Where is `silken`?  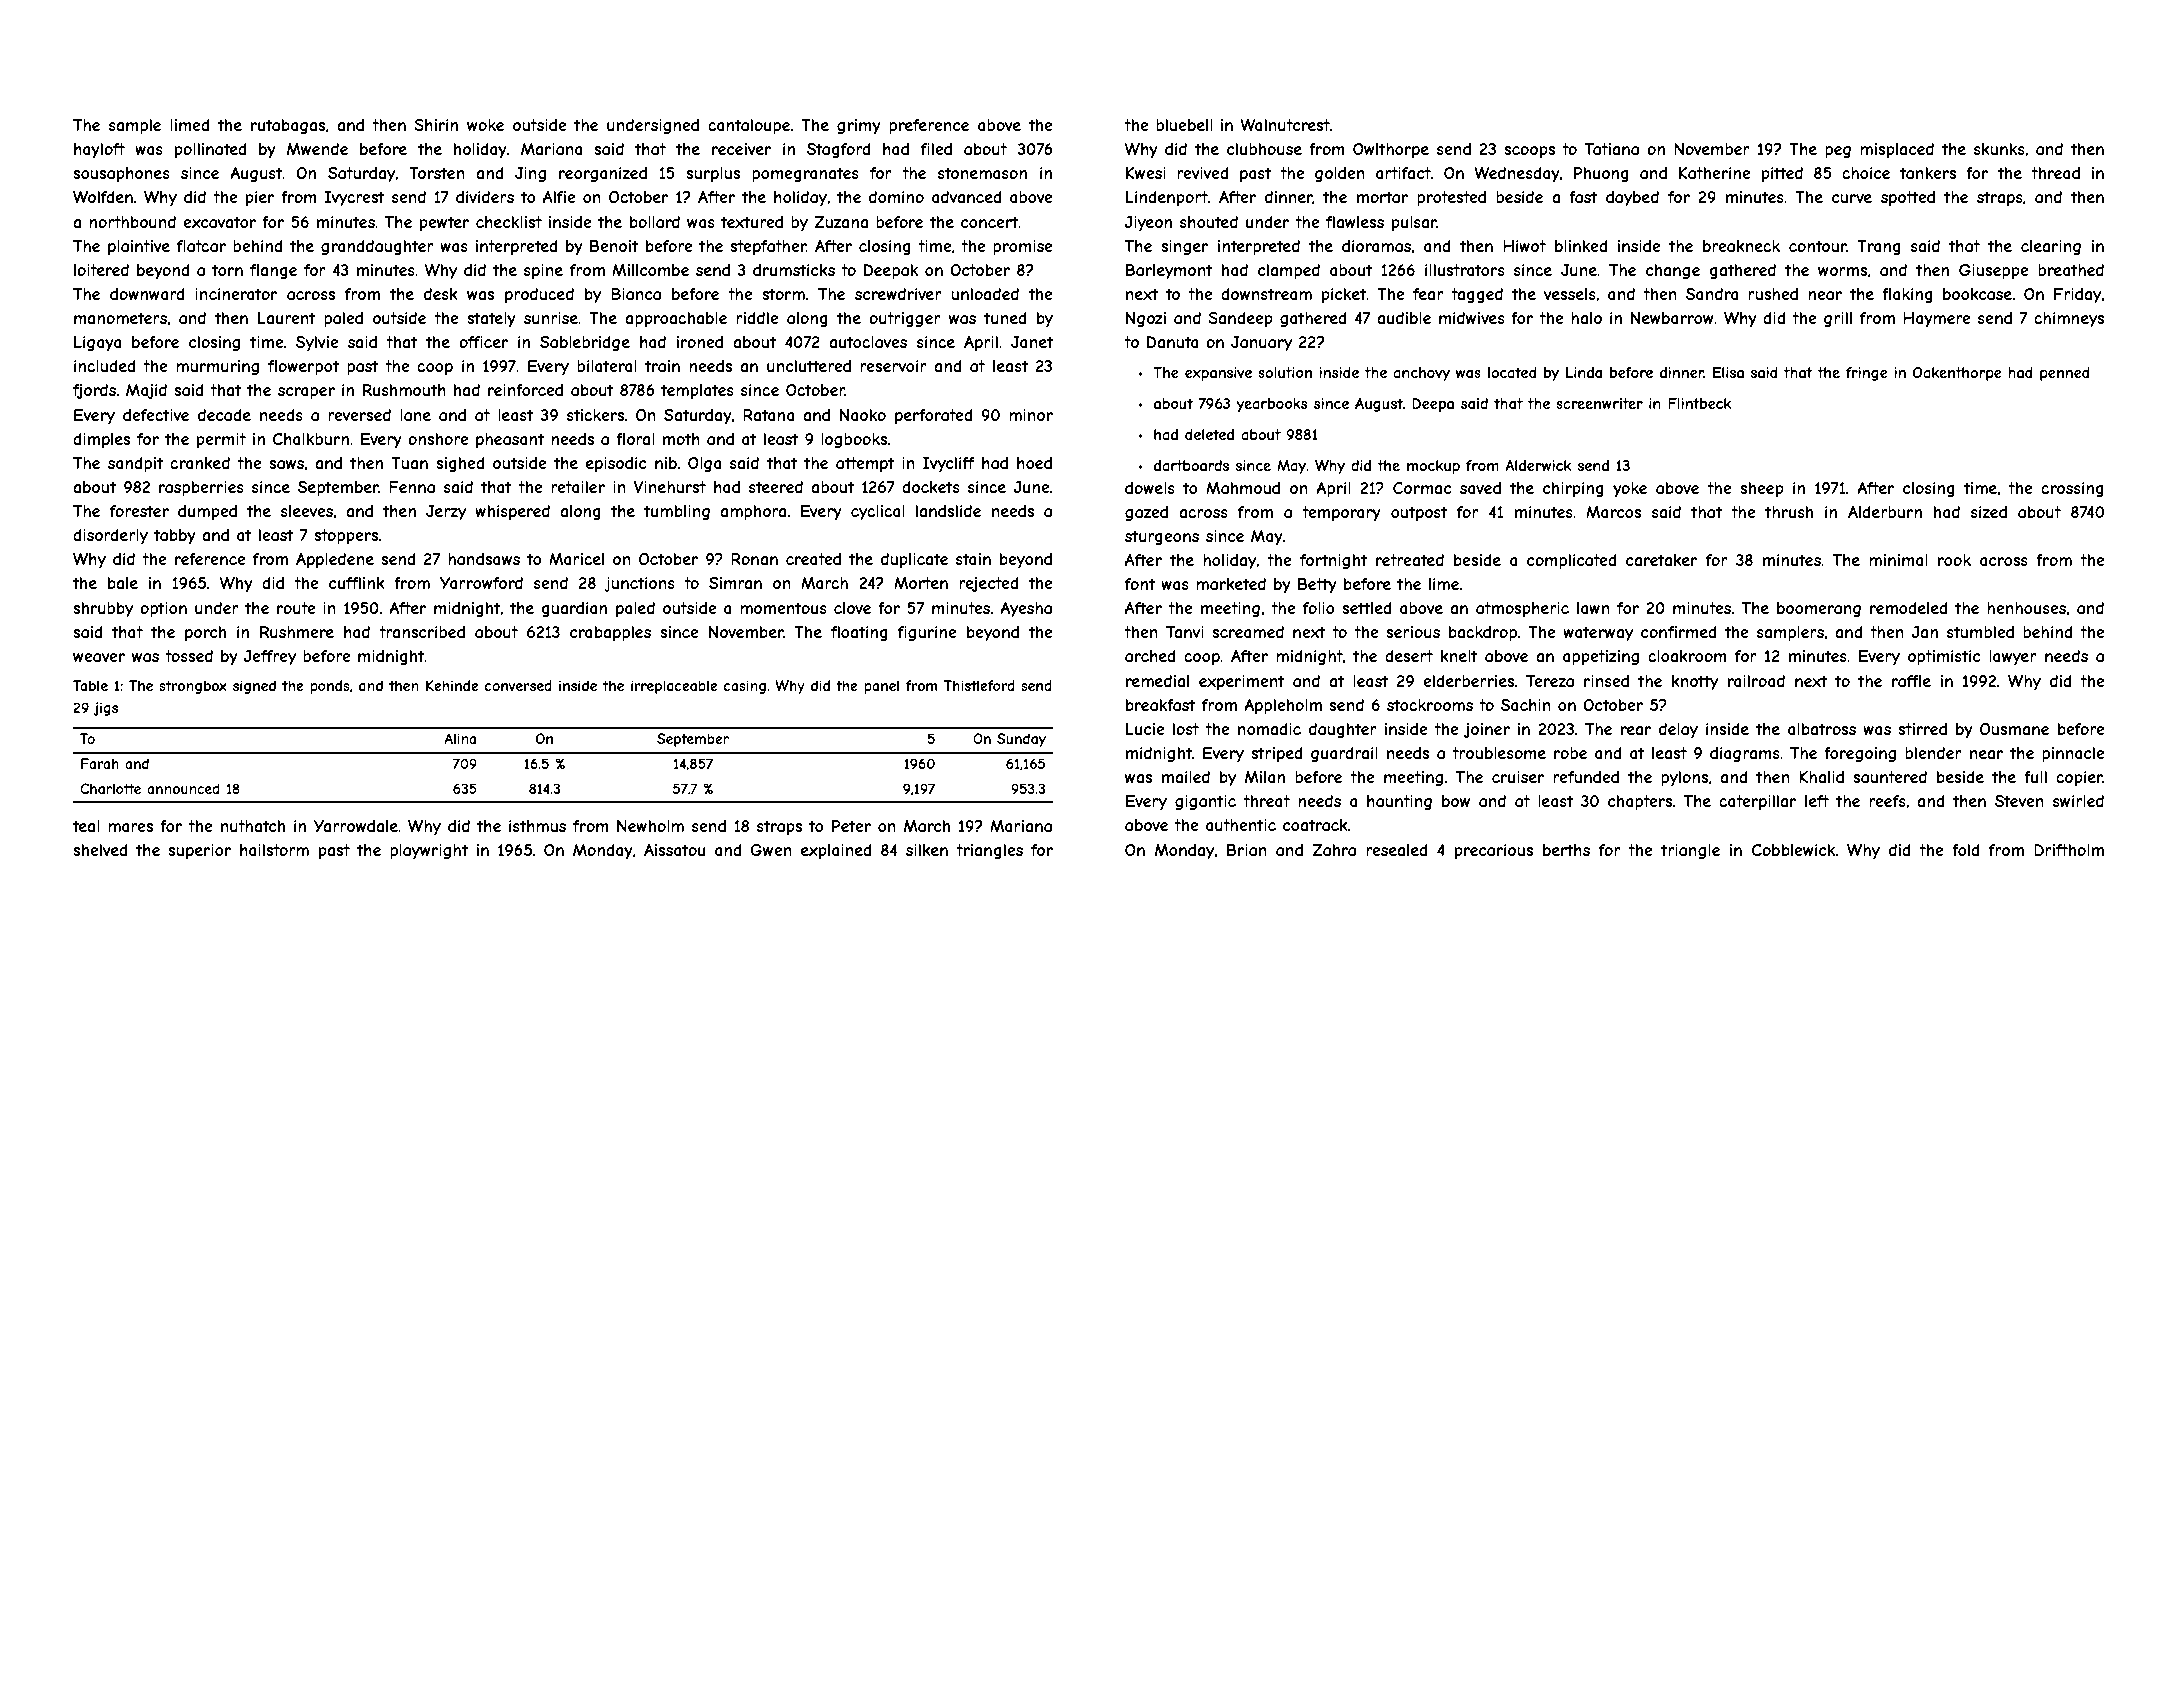 silken is located at coordinates (927, 850).
